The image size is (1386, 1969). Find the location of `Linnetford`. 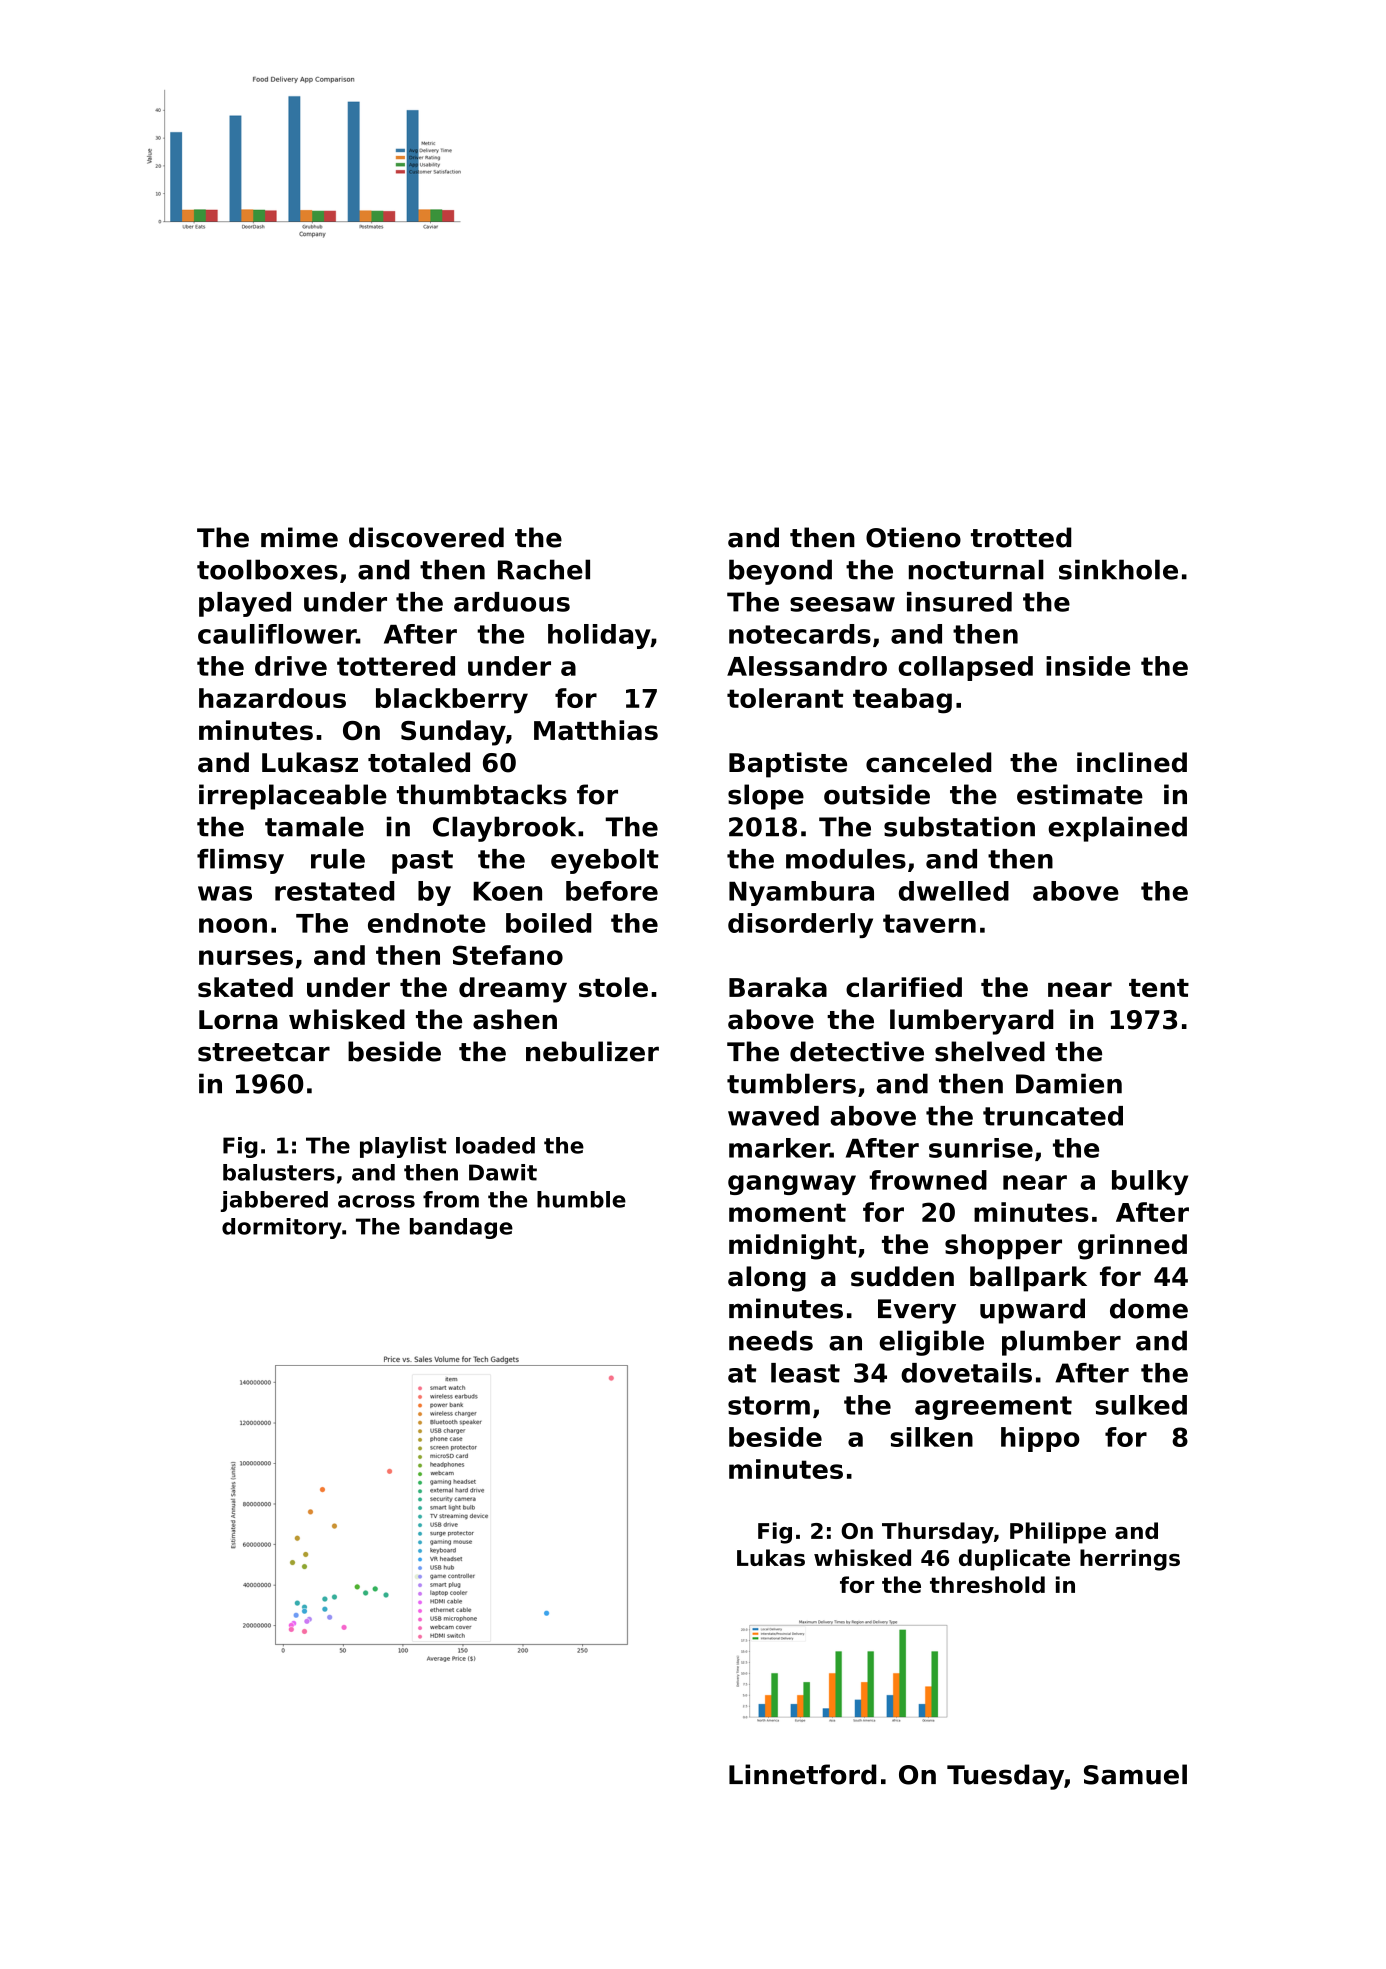

Linnetford is located at coordinates (802, 1774).
